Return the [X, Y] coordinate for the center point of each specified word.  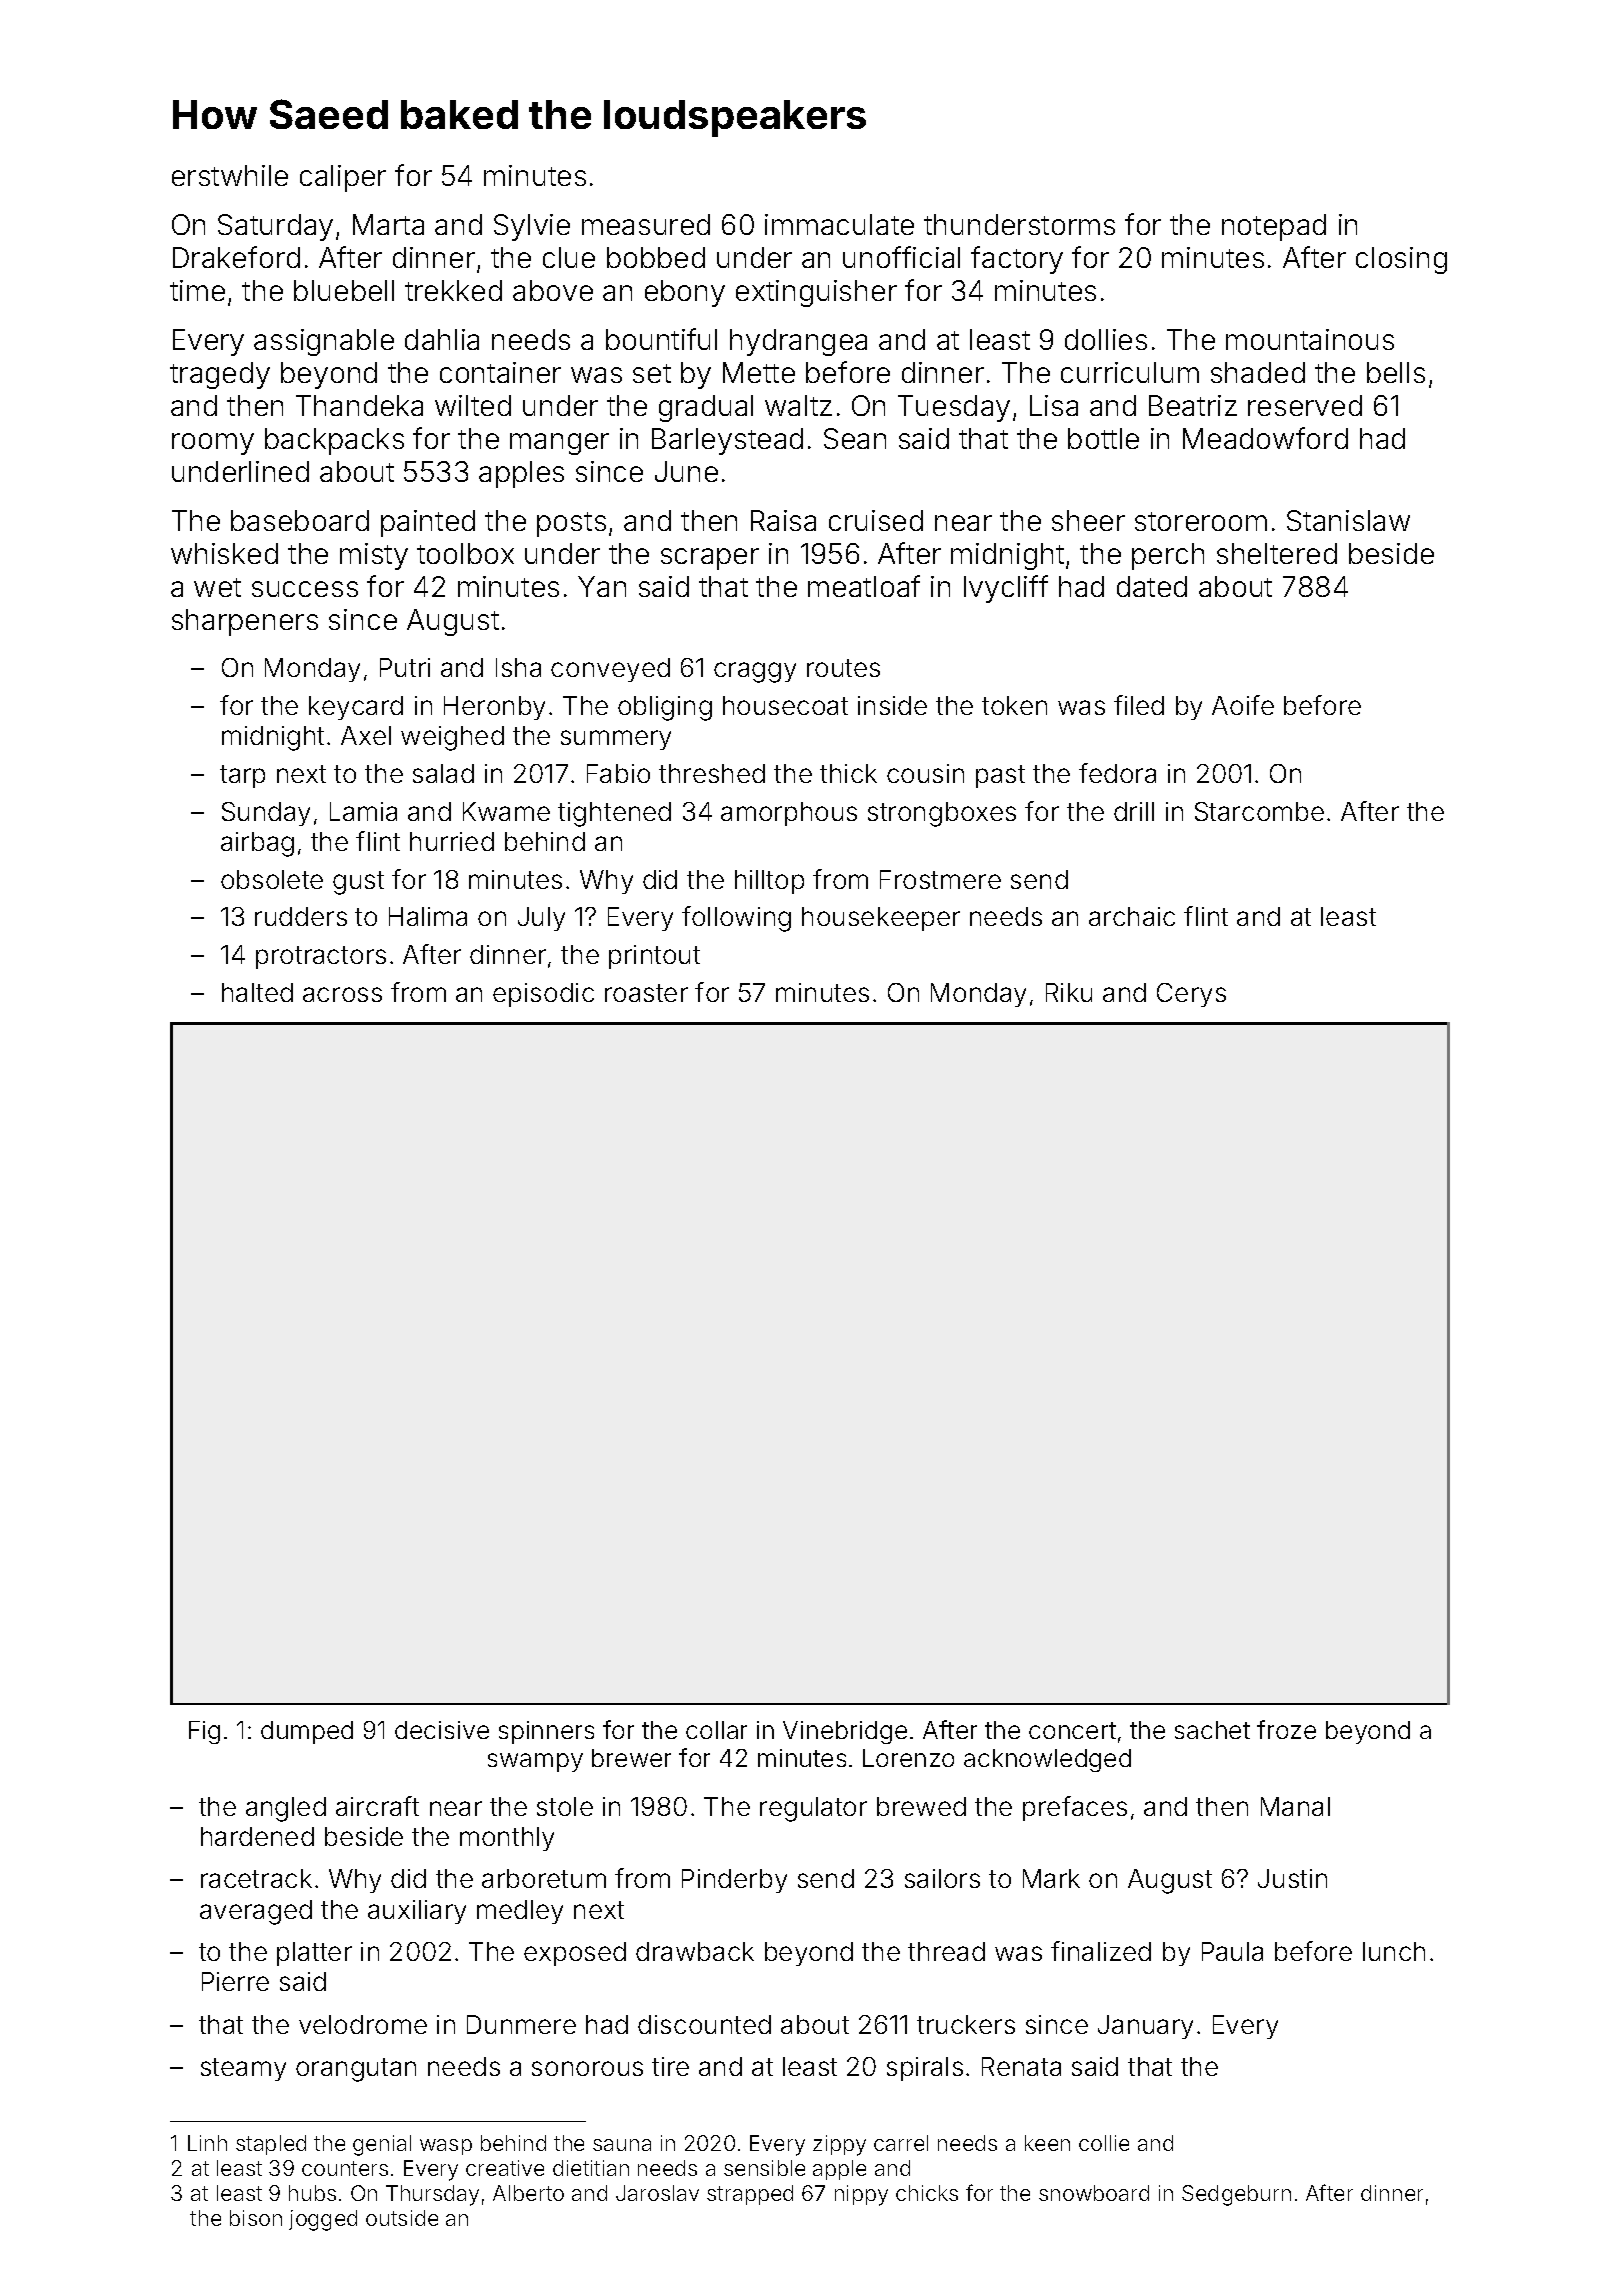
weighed [452, 738]
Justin [1292, 1878]
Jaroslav [657, 2193]
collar [716, 1730]
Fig [204, 1732]
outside [402, 2218]
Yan [602, 586]
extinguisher [816, 293]
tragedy [220, 375]
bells [1396, 372]
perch [1168, 556]
